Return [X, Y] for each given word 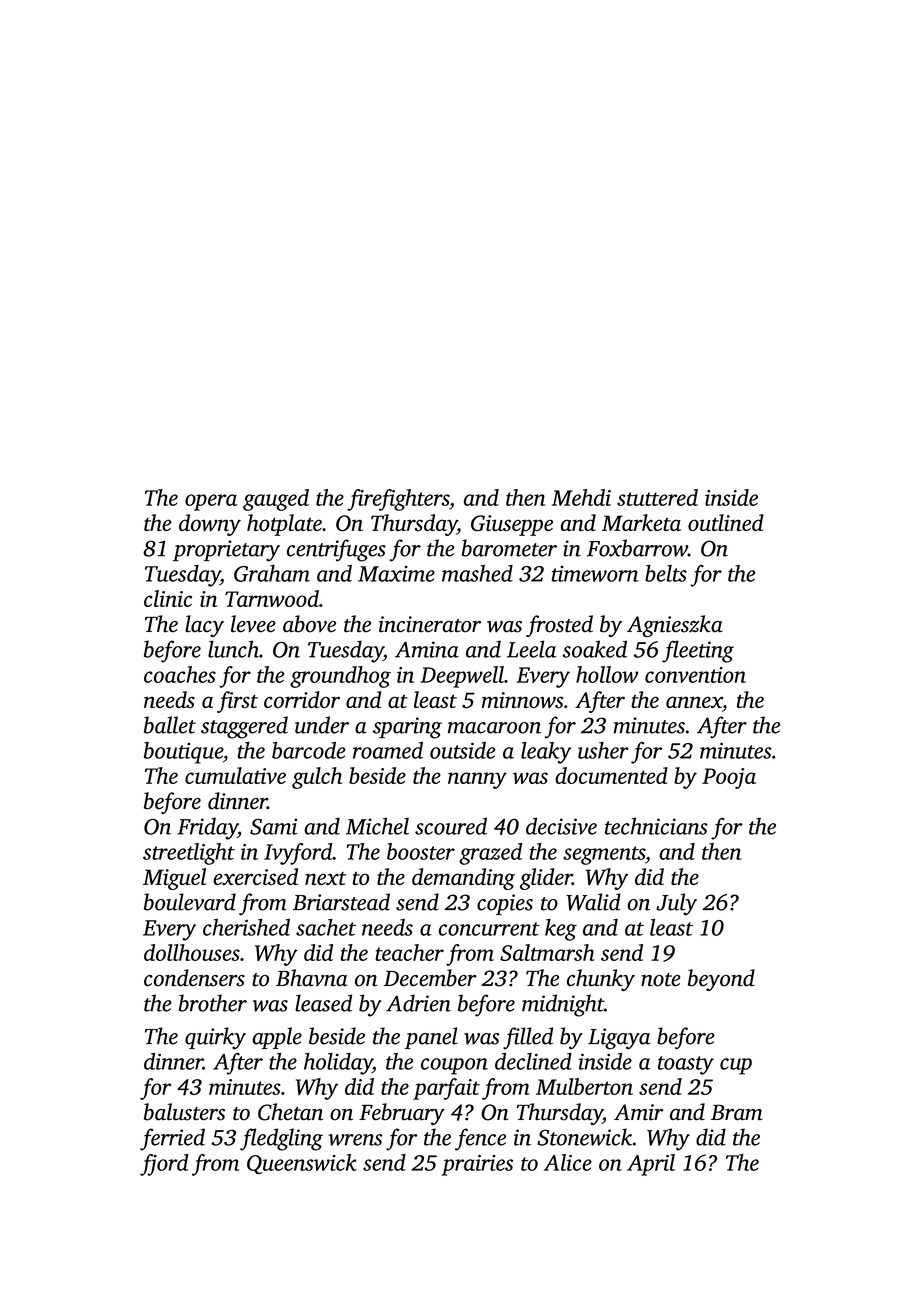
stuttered [657, 497]
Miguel [174, 879]
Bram [737, 1113]
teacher [409, 952]
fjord [164, 1165]
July [676, 904]
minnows [522, 700]
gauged [276, 500]
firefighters [398, 500]
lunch [233, 649]
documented [611, 775]
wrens [355, 1140]
